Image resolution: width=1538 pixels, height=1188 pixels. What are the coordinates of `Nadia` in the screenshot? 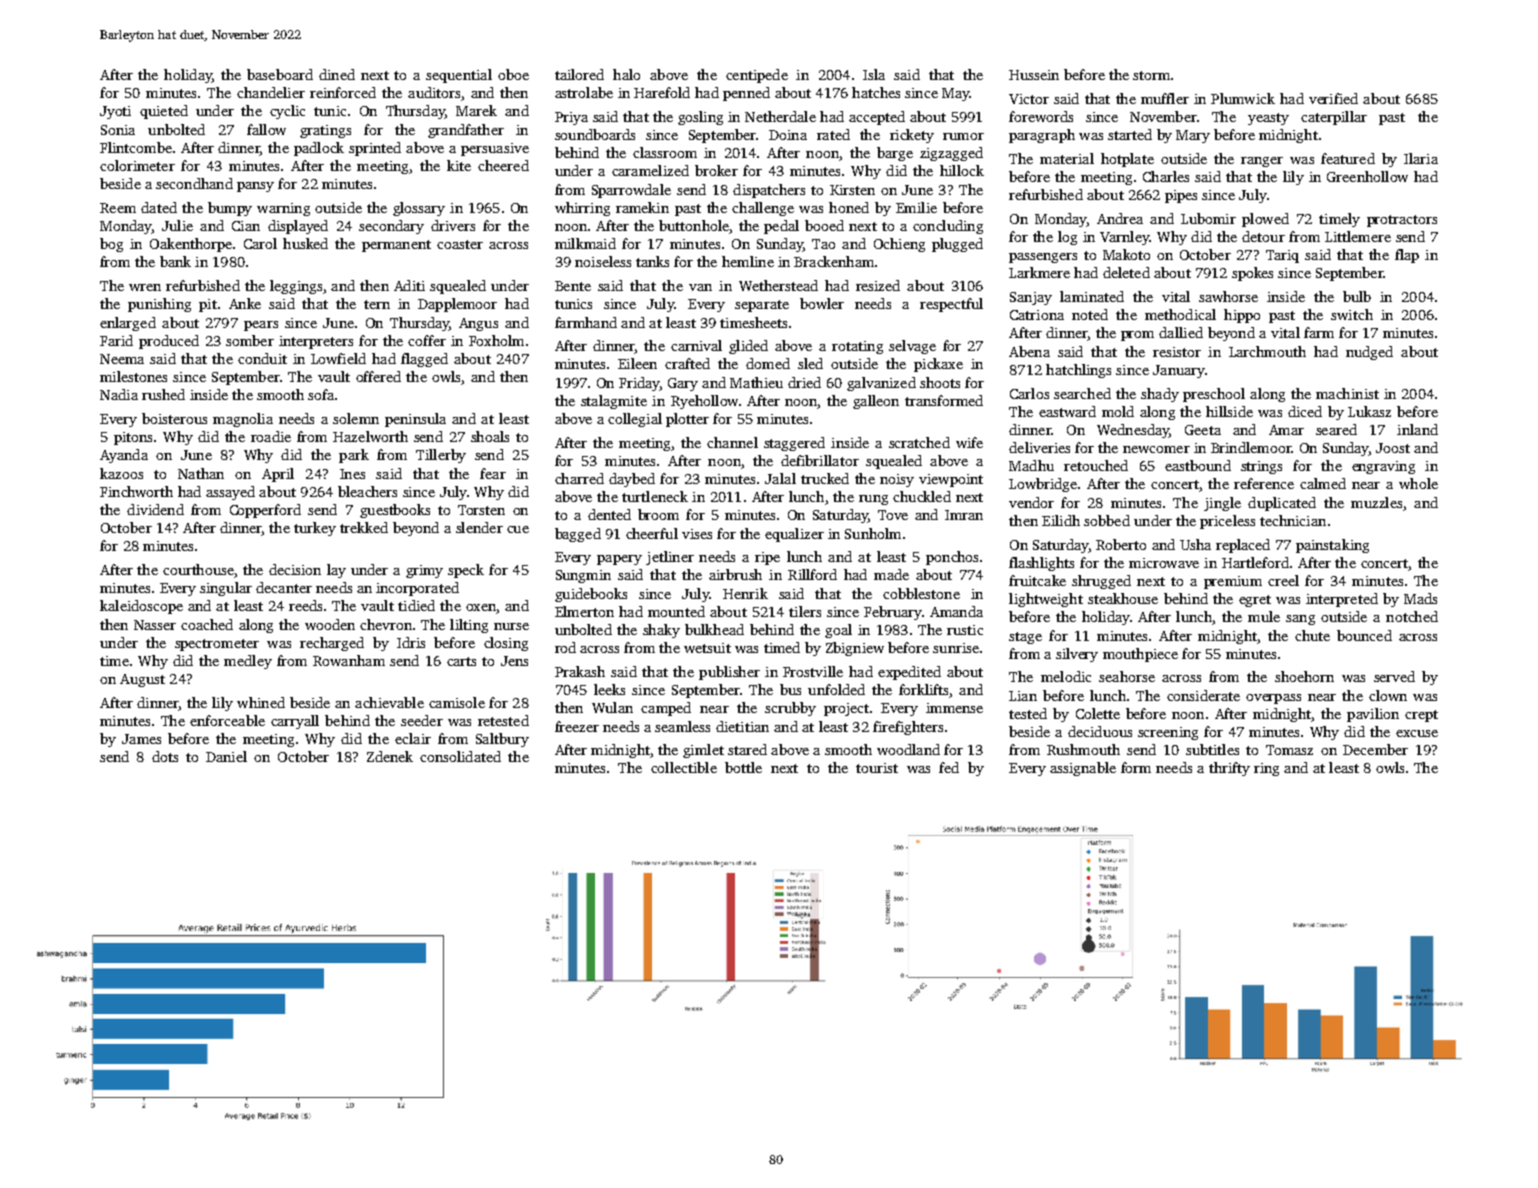 It's located at (119, 394).
